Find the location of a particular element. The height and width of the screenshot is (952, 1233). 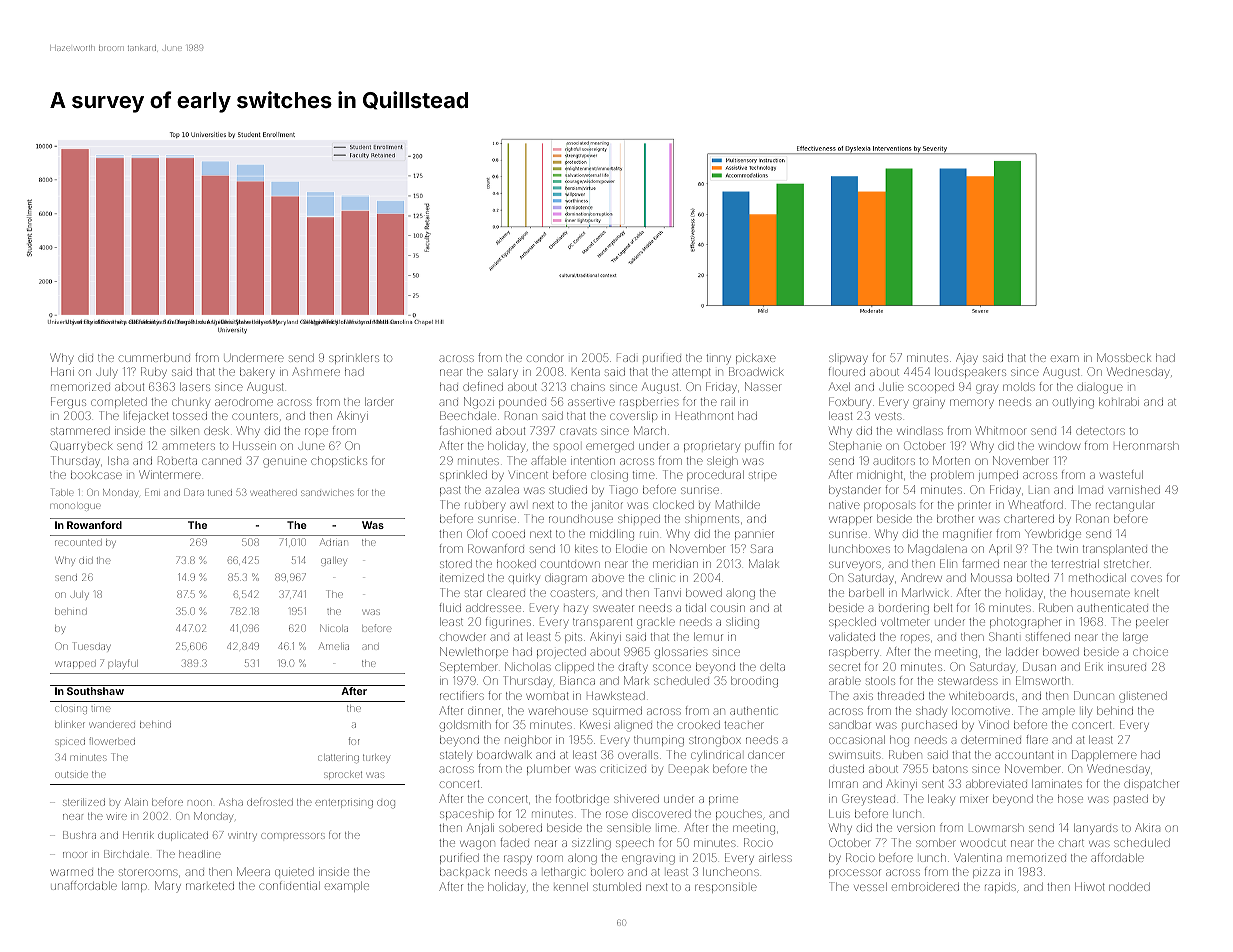

window is located at coordinates (1059, 446).
